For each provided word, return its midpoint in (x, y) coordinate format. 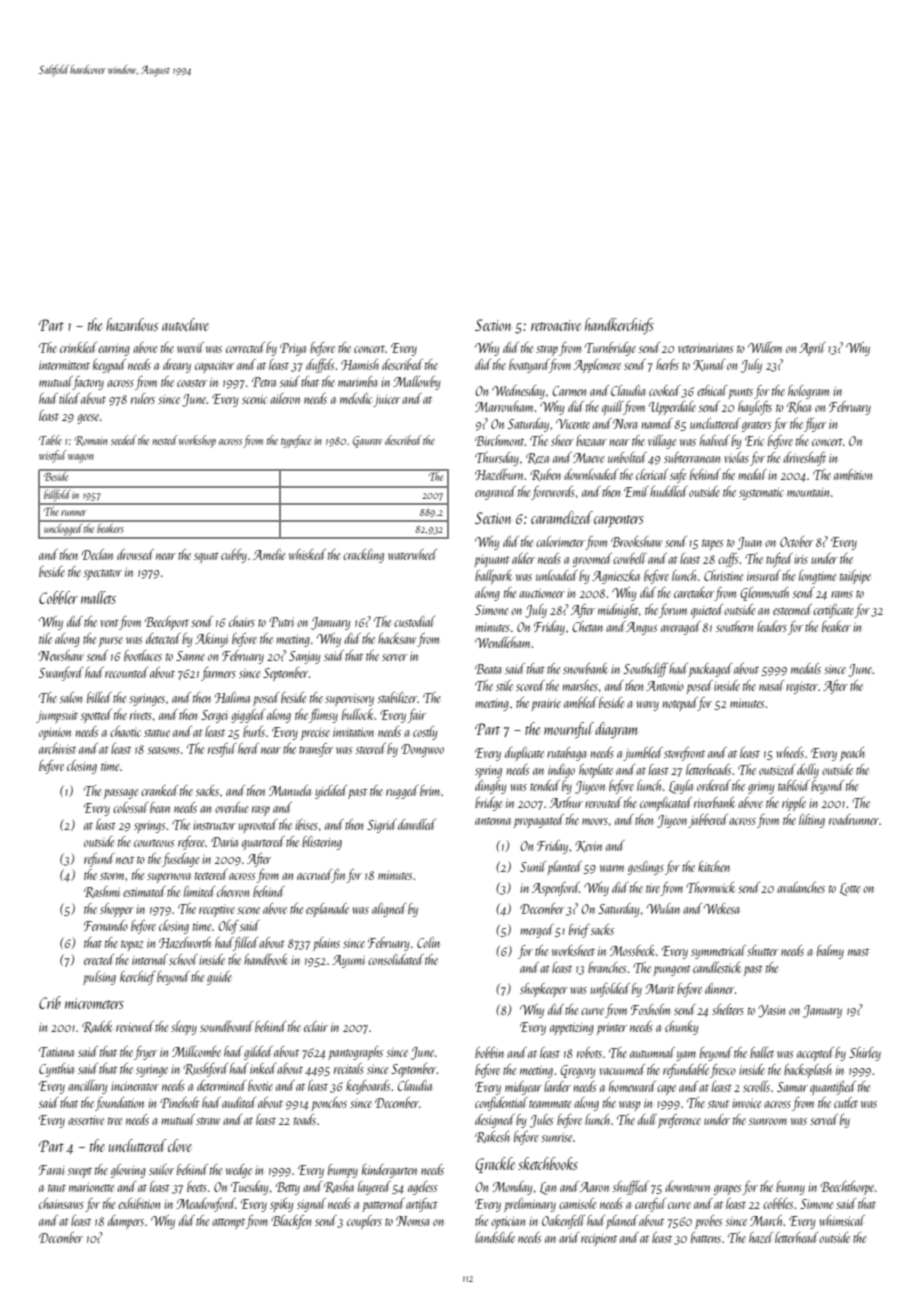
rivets (141, 715)
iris (801, 559)
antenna (493, 821)
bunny (790, 1188)
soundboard (226, 1026)
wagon (80, 458)
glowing (128, 1171)
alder (523, 558)
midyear (523, 1088)
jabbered (708, 821)
